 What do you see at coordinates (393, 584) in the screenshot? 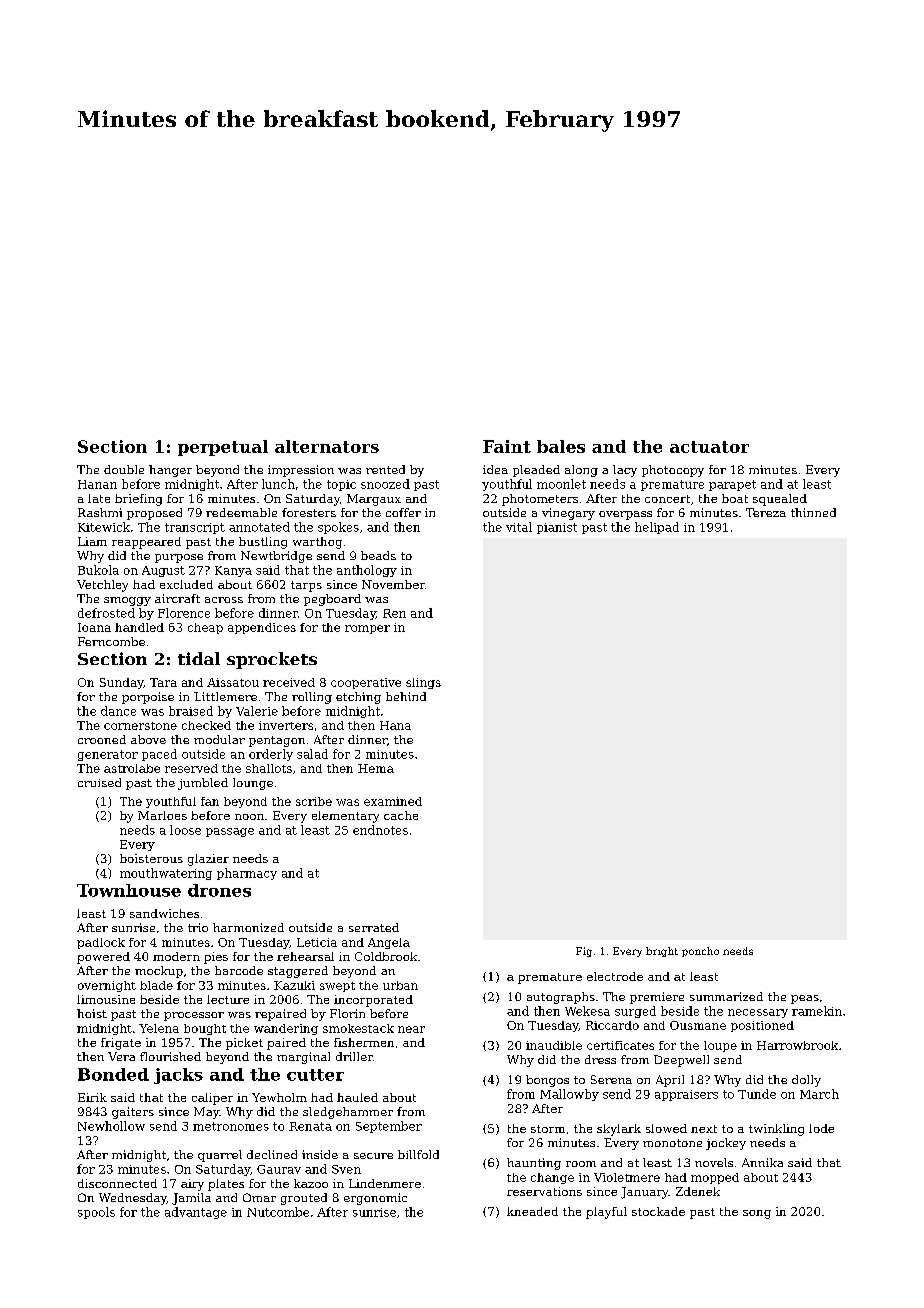
I see `November` at bounding box center [393, 584].
